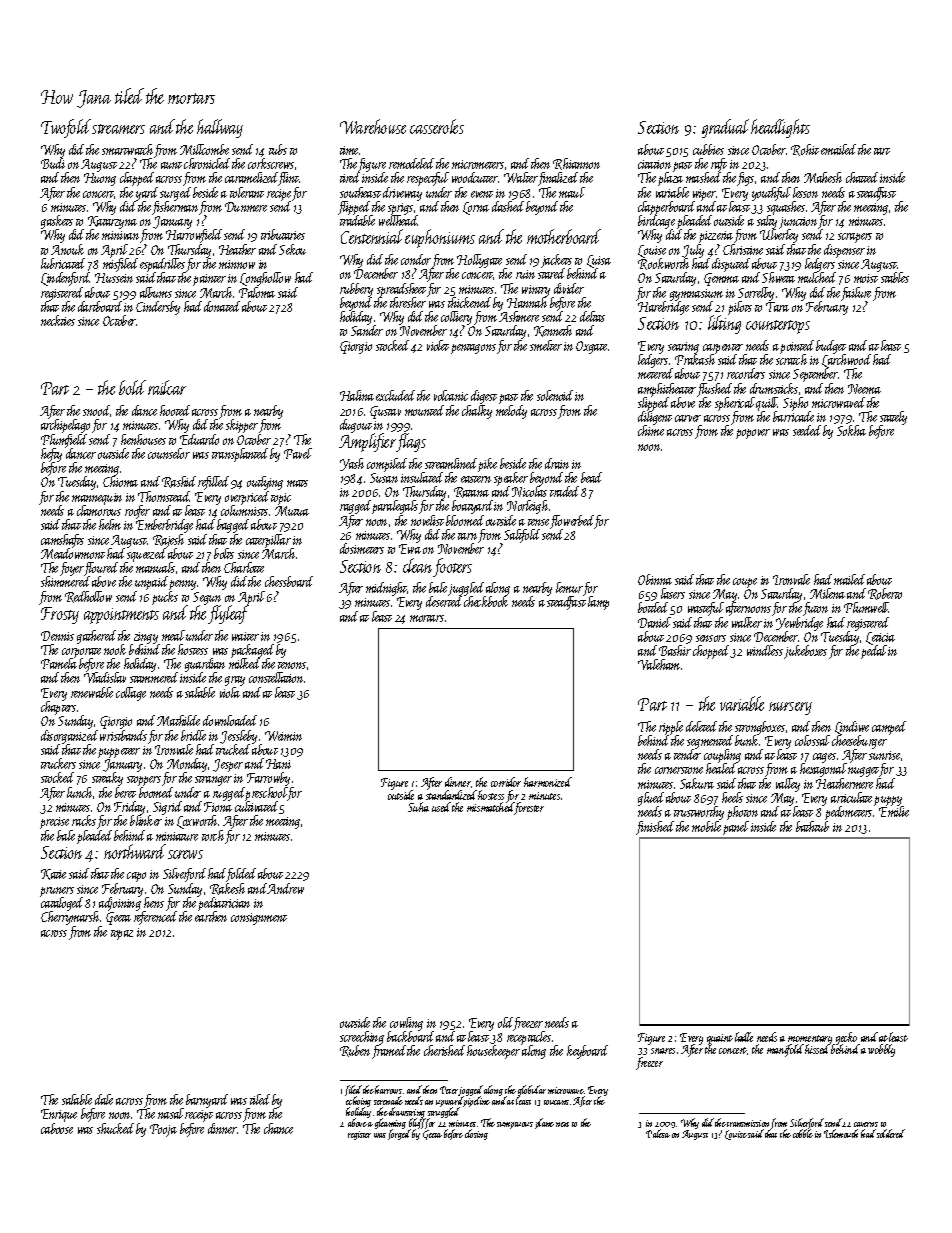  What do you see at coordinates (882, 151) in the screenshot?
I see `tart` at bounding box center [882, 151].
